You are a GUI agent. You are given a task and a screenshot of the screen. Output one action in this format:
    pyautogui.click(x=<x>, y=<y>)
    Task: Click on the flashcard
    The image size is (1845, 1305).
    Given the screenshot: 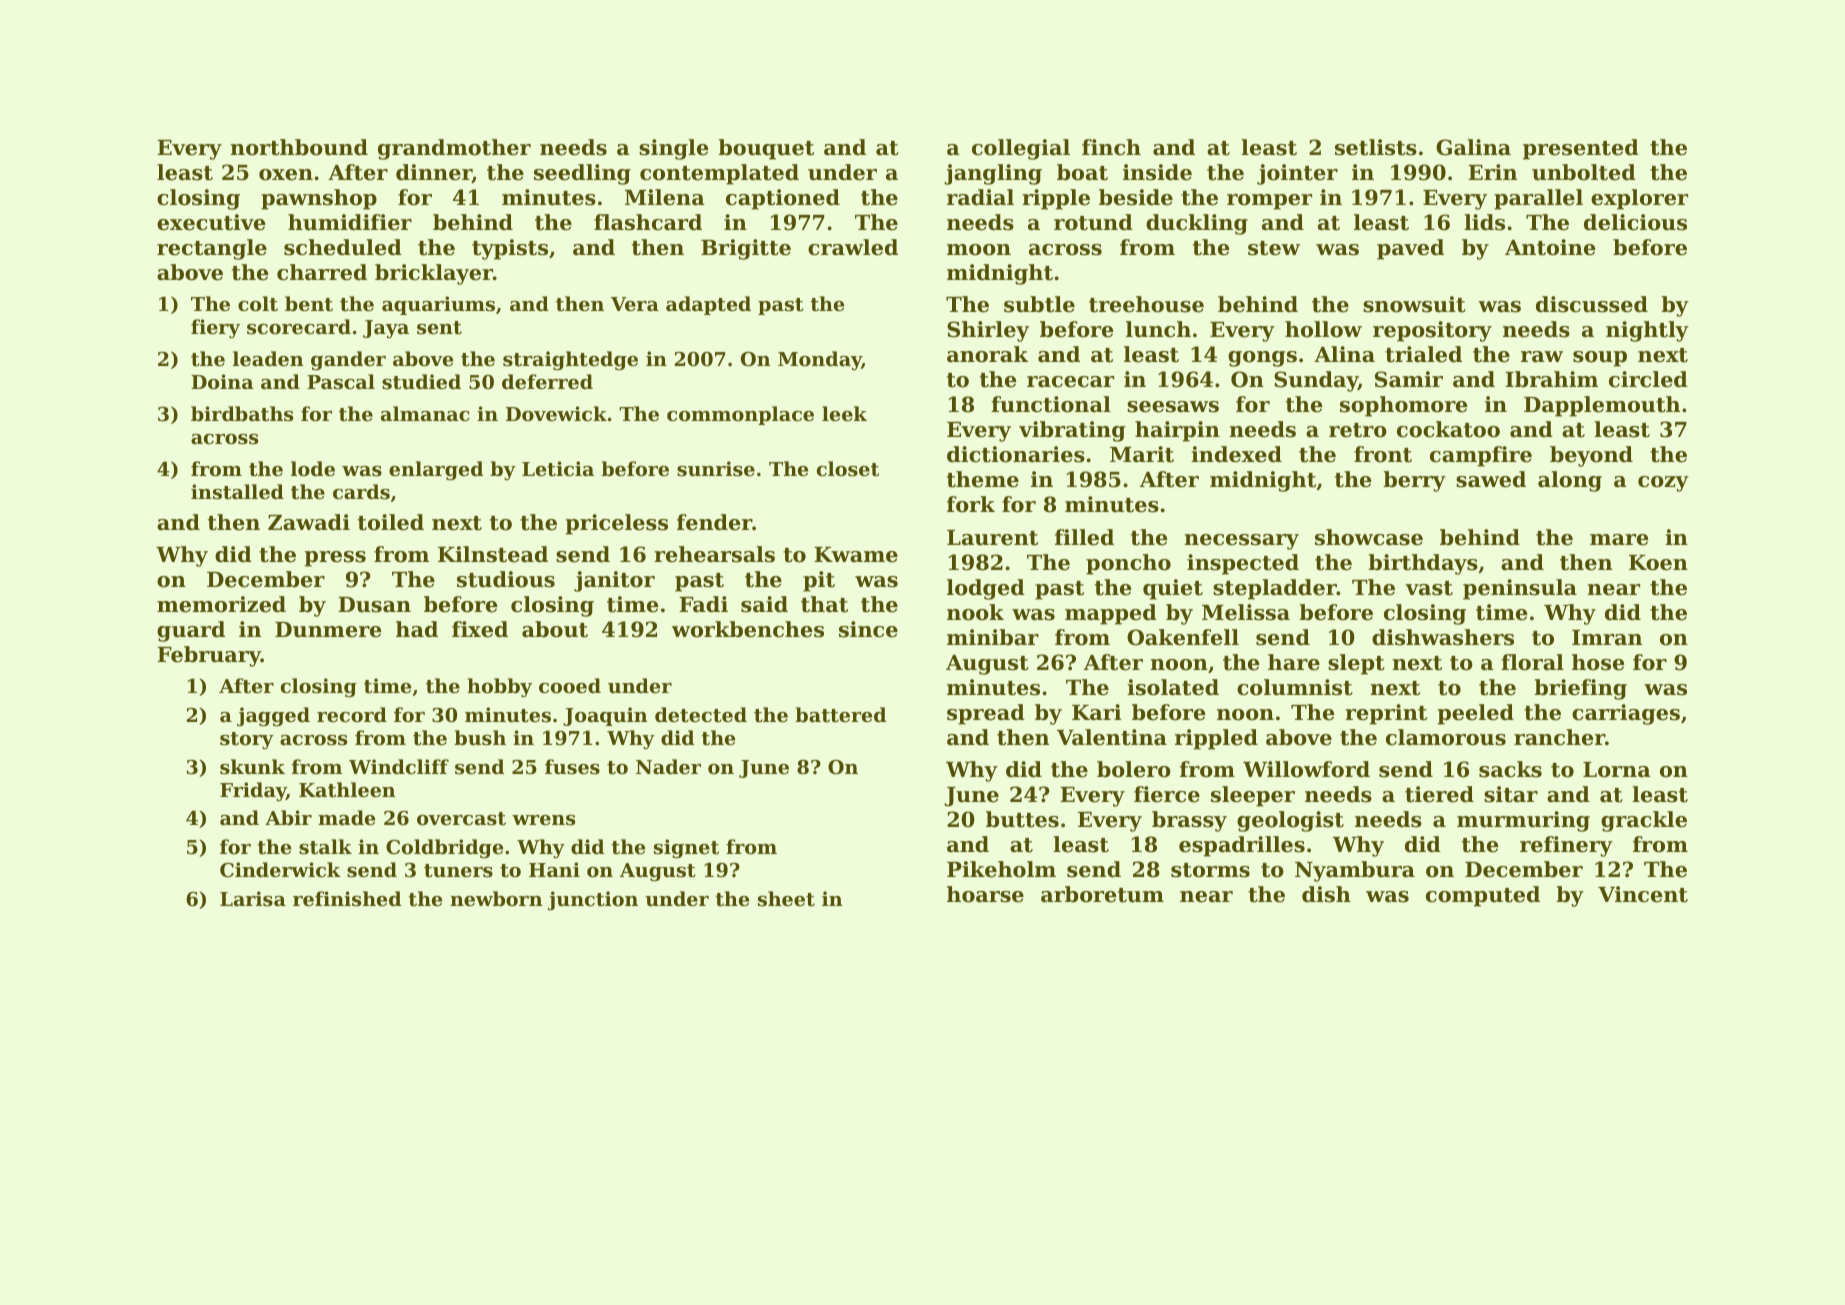 What is the action you would take?
    pyautogui.click(x=648, y=222)
